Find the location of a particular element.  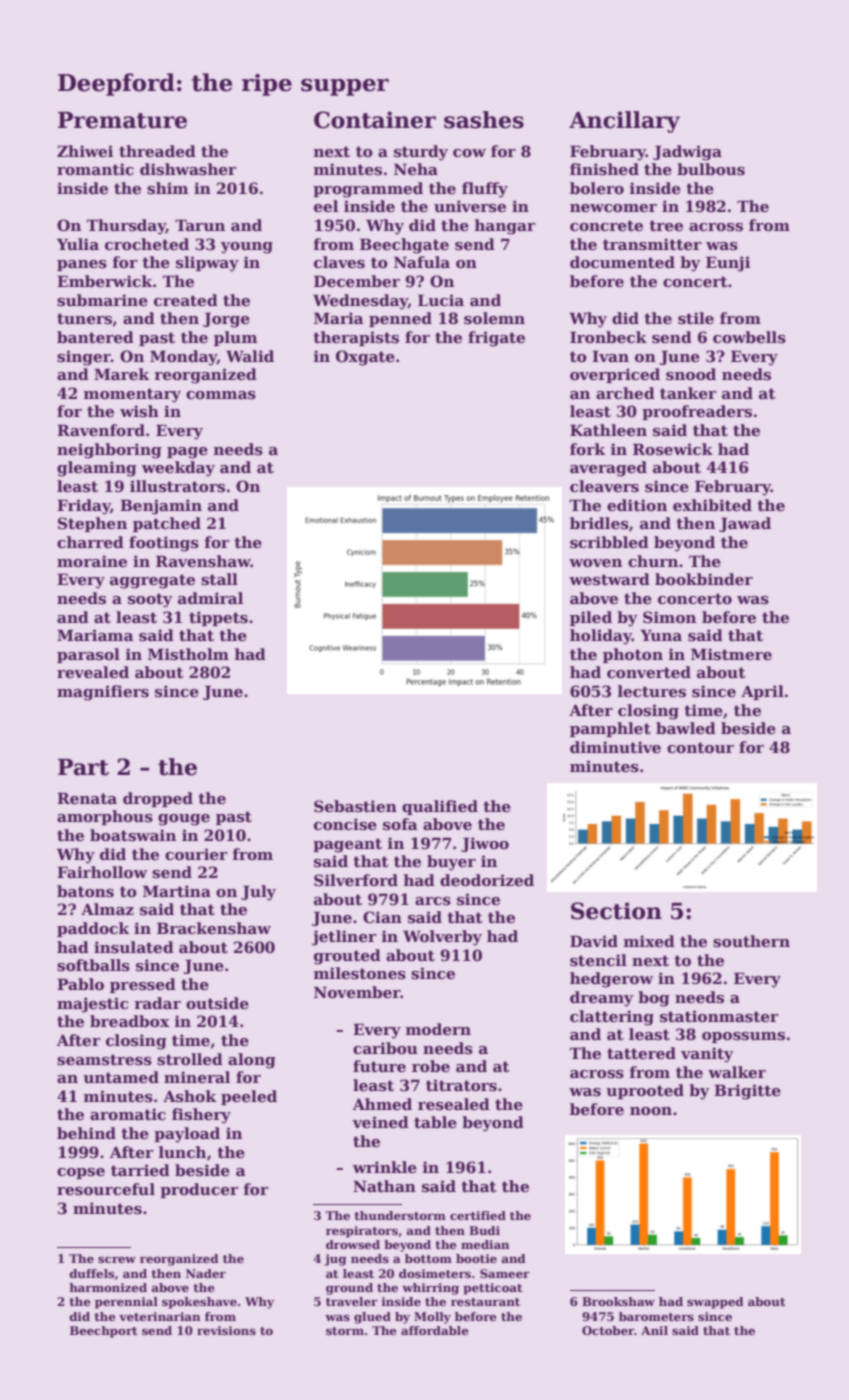

Mistmere is located at coordinates (731, 654).
